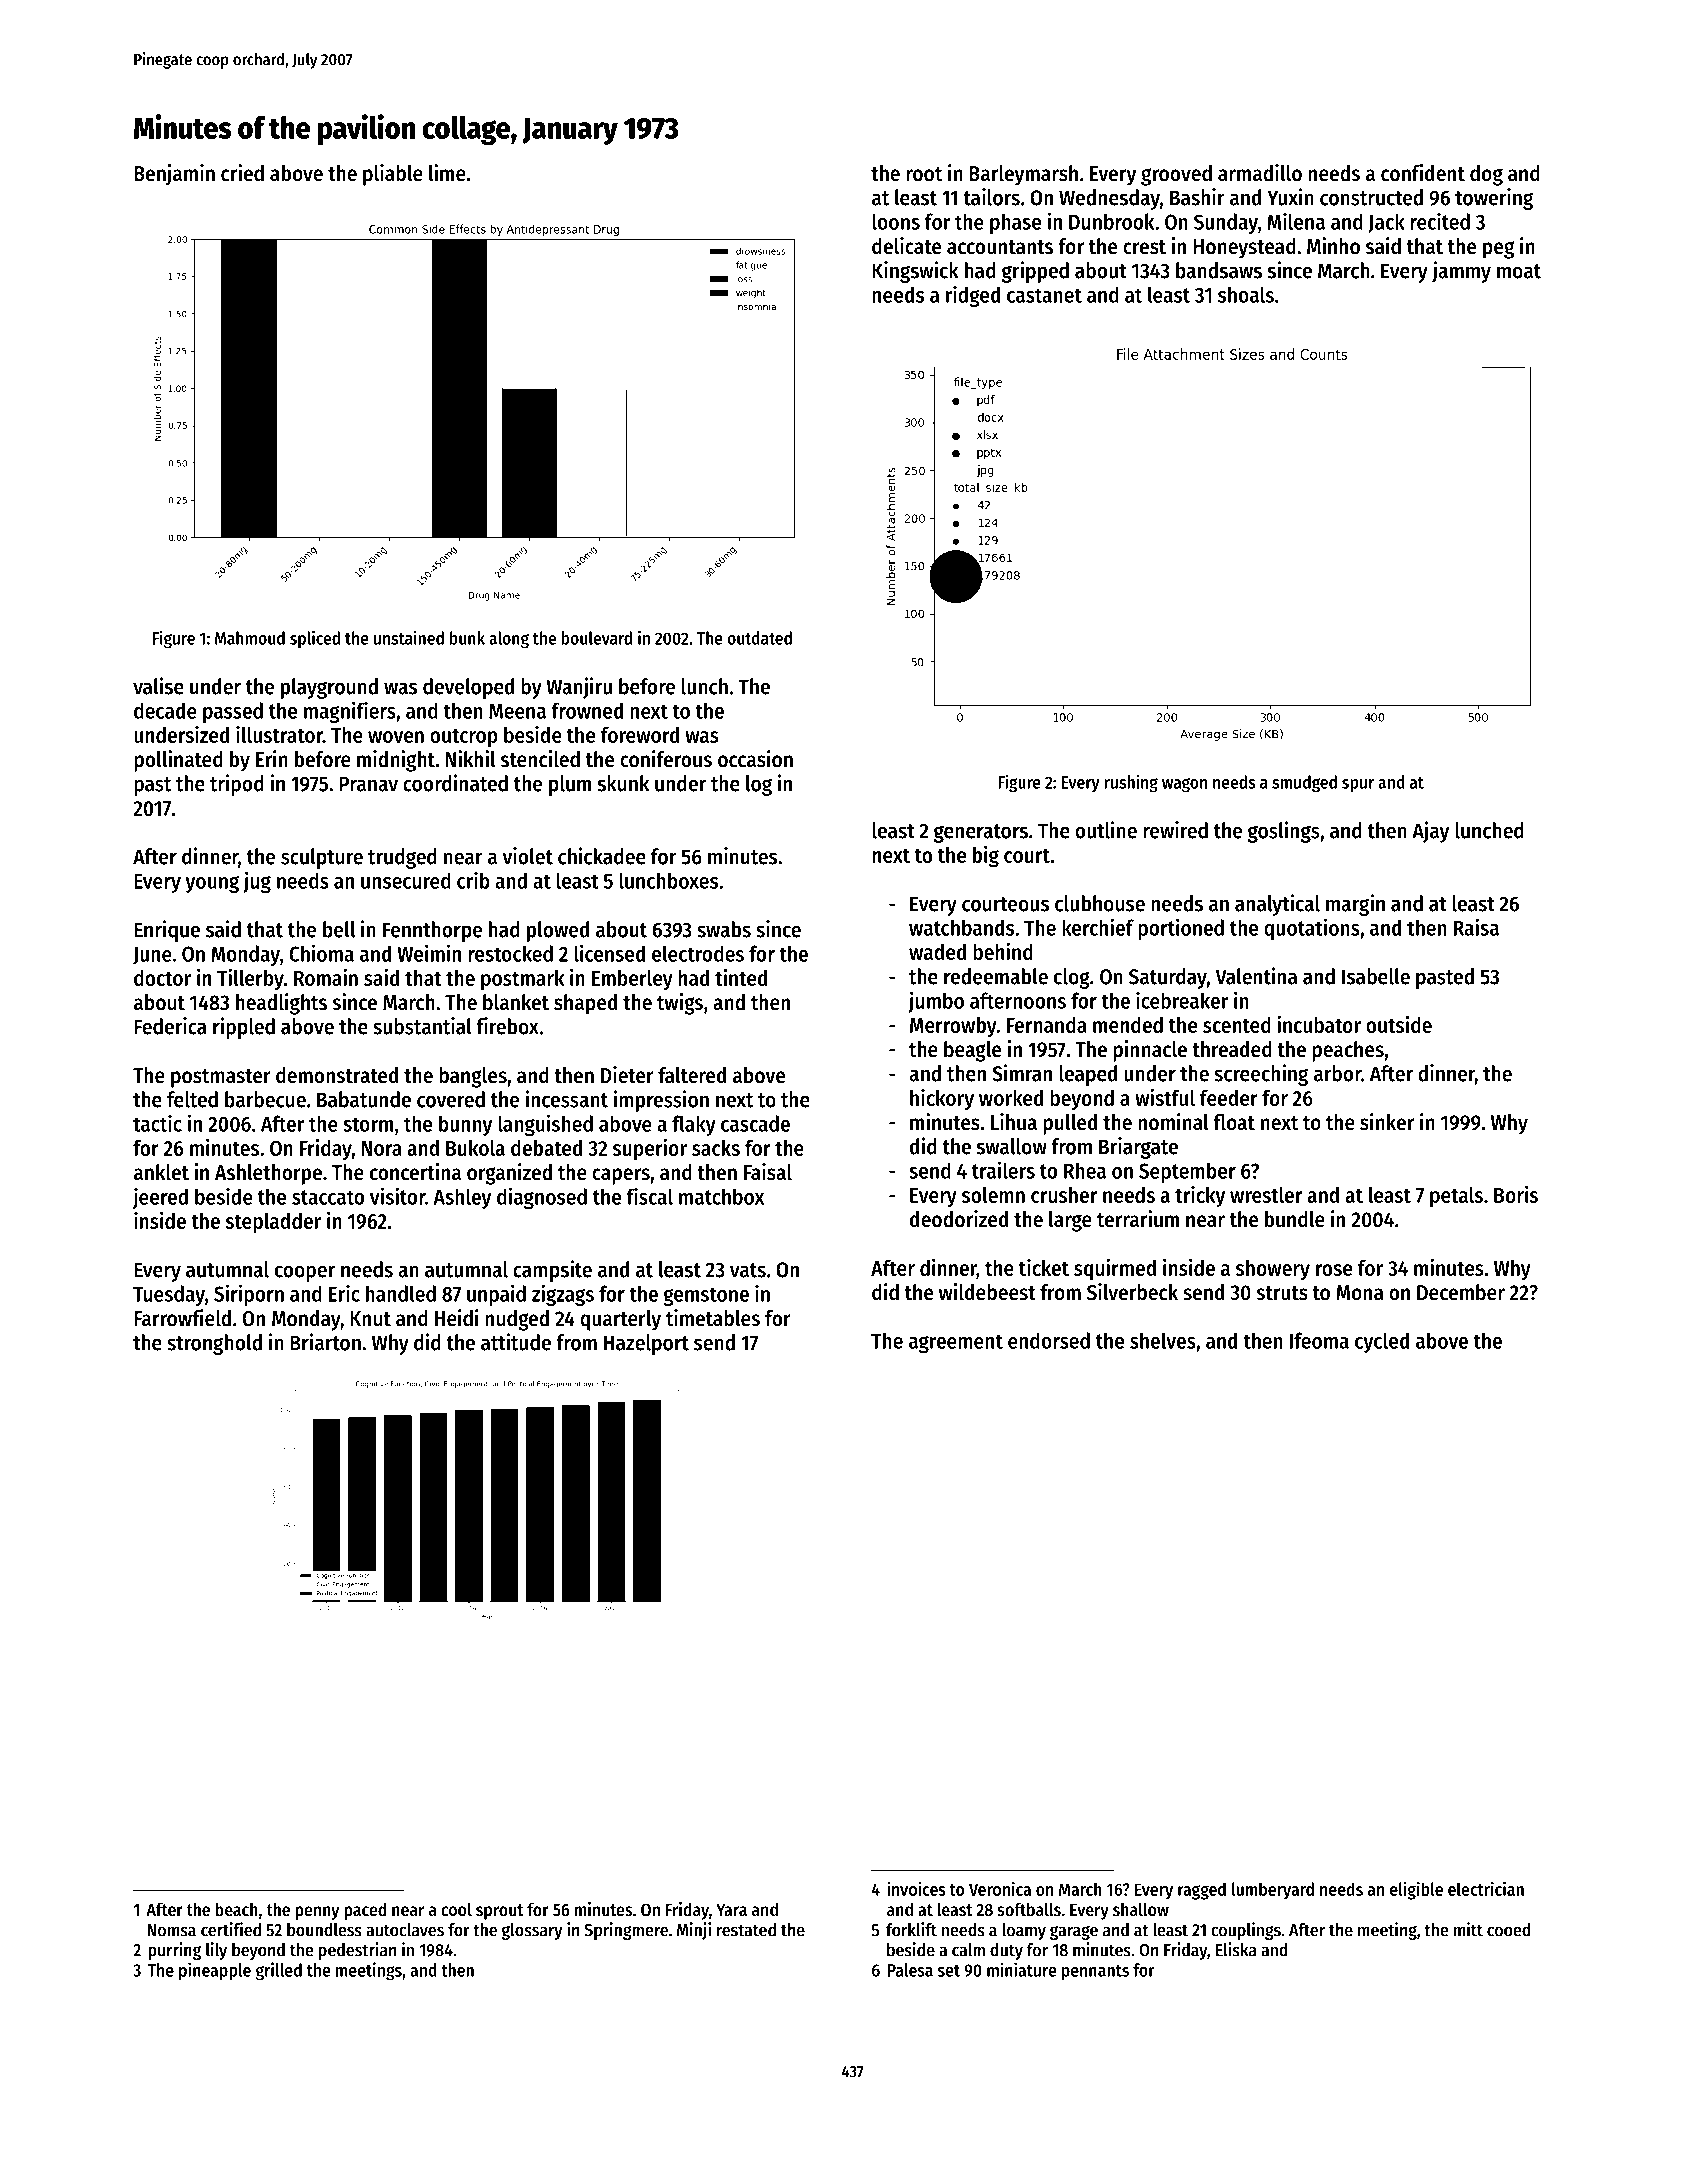 This document has height=2178, width=1683. I want to click on pliable, so click(393, 175).
